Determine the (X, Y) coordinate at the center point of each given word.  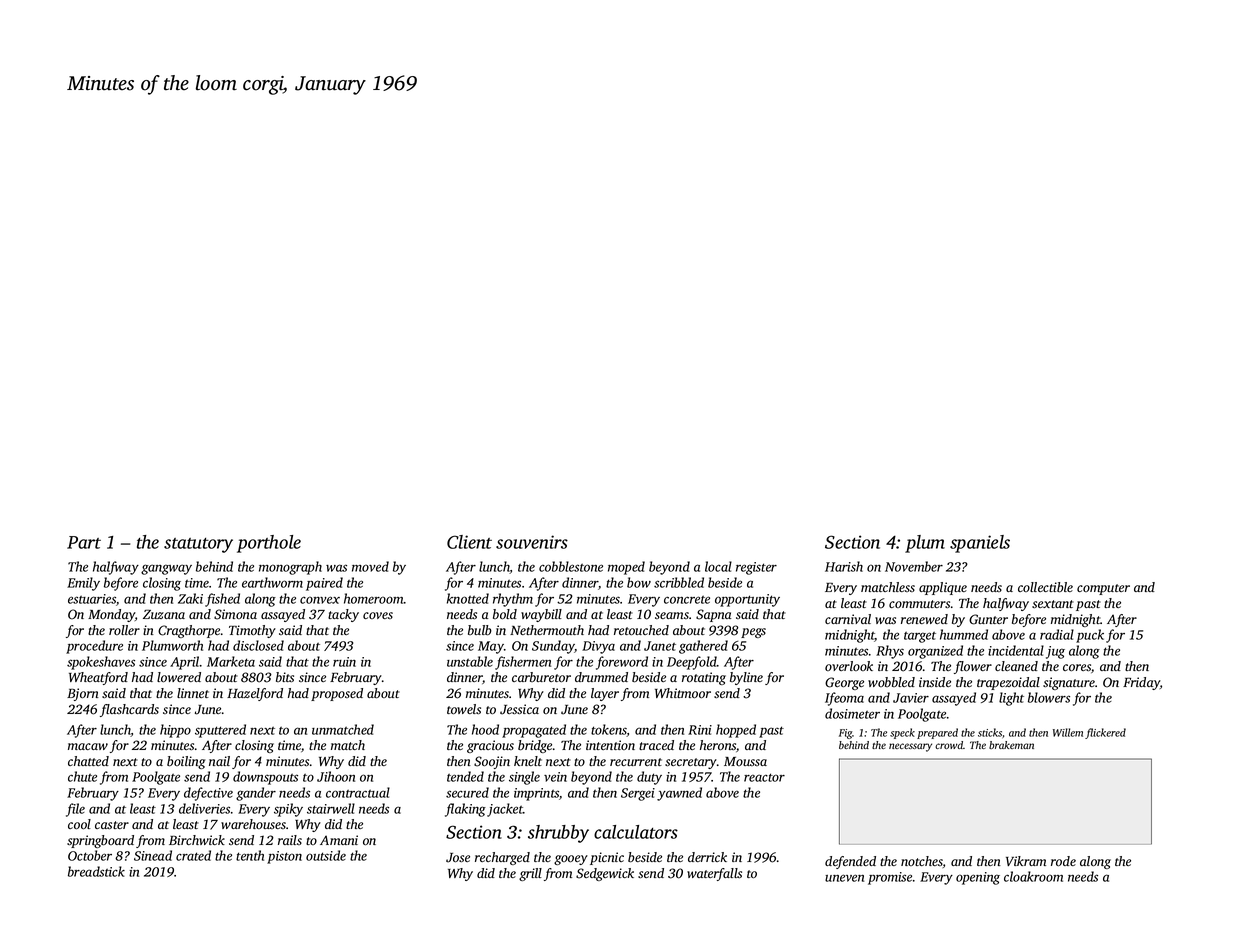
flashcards (129, 710)
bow (639, 582)
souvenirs (532, 542)
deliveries (204, 808)
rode (1063, 861)
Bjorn (83, 694)
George (844, 683)
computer (1103, 589)
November (914, 566)
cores (1077, 668)
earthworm (272, 582)
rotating (704, 678)
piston (284, 857)
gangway (166, 569)
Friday (1141, 683)
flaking (465, 810)
